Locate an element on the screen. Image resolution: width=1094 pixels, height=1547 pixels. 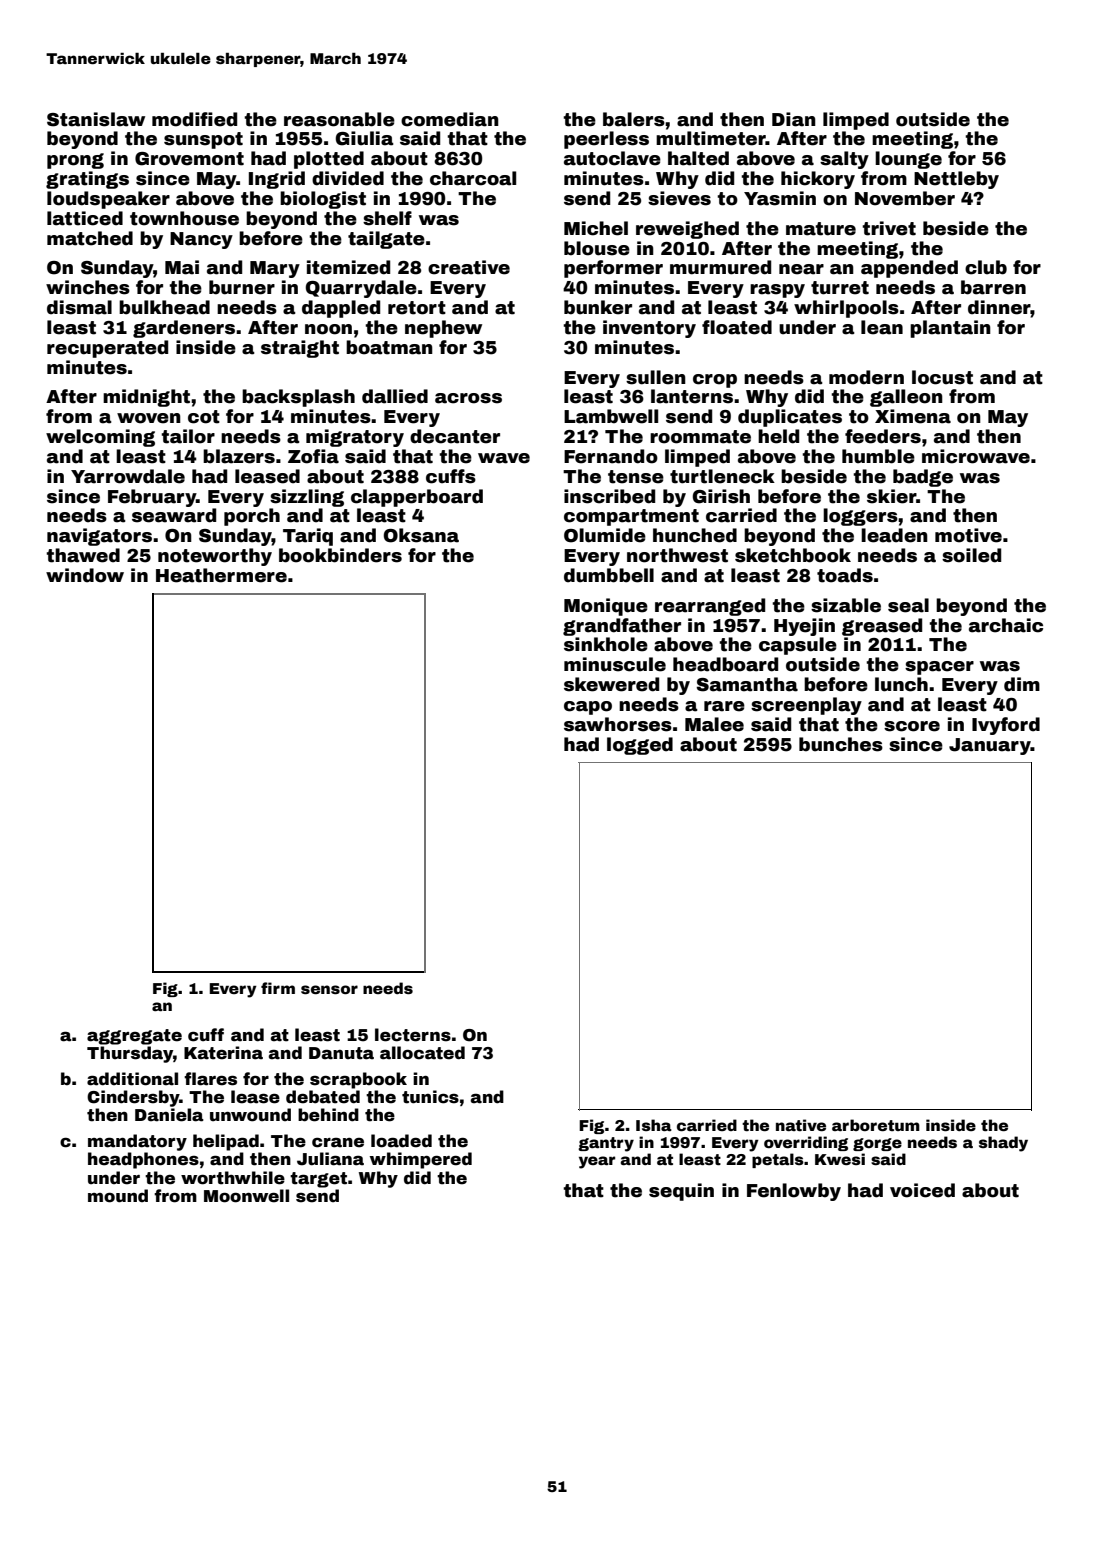
minuscule is located at coordinates (615, 664).
